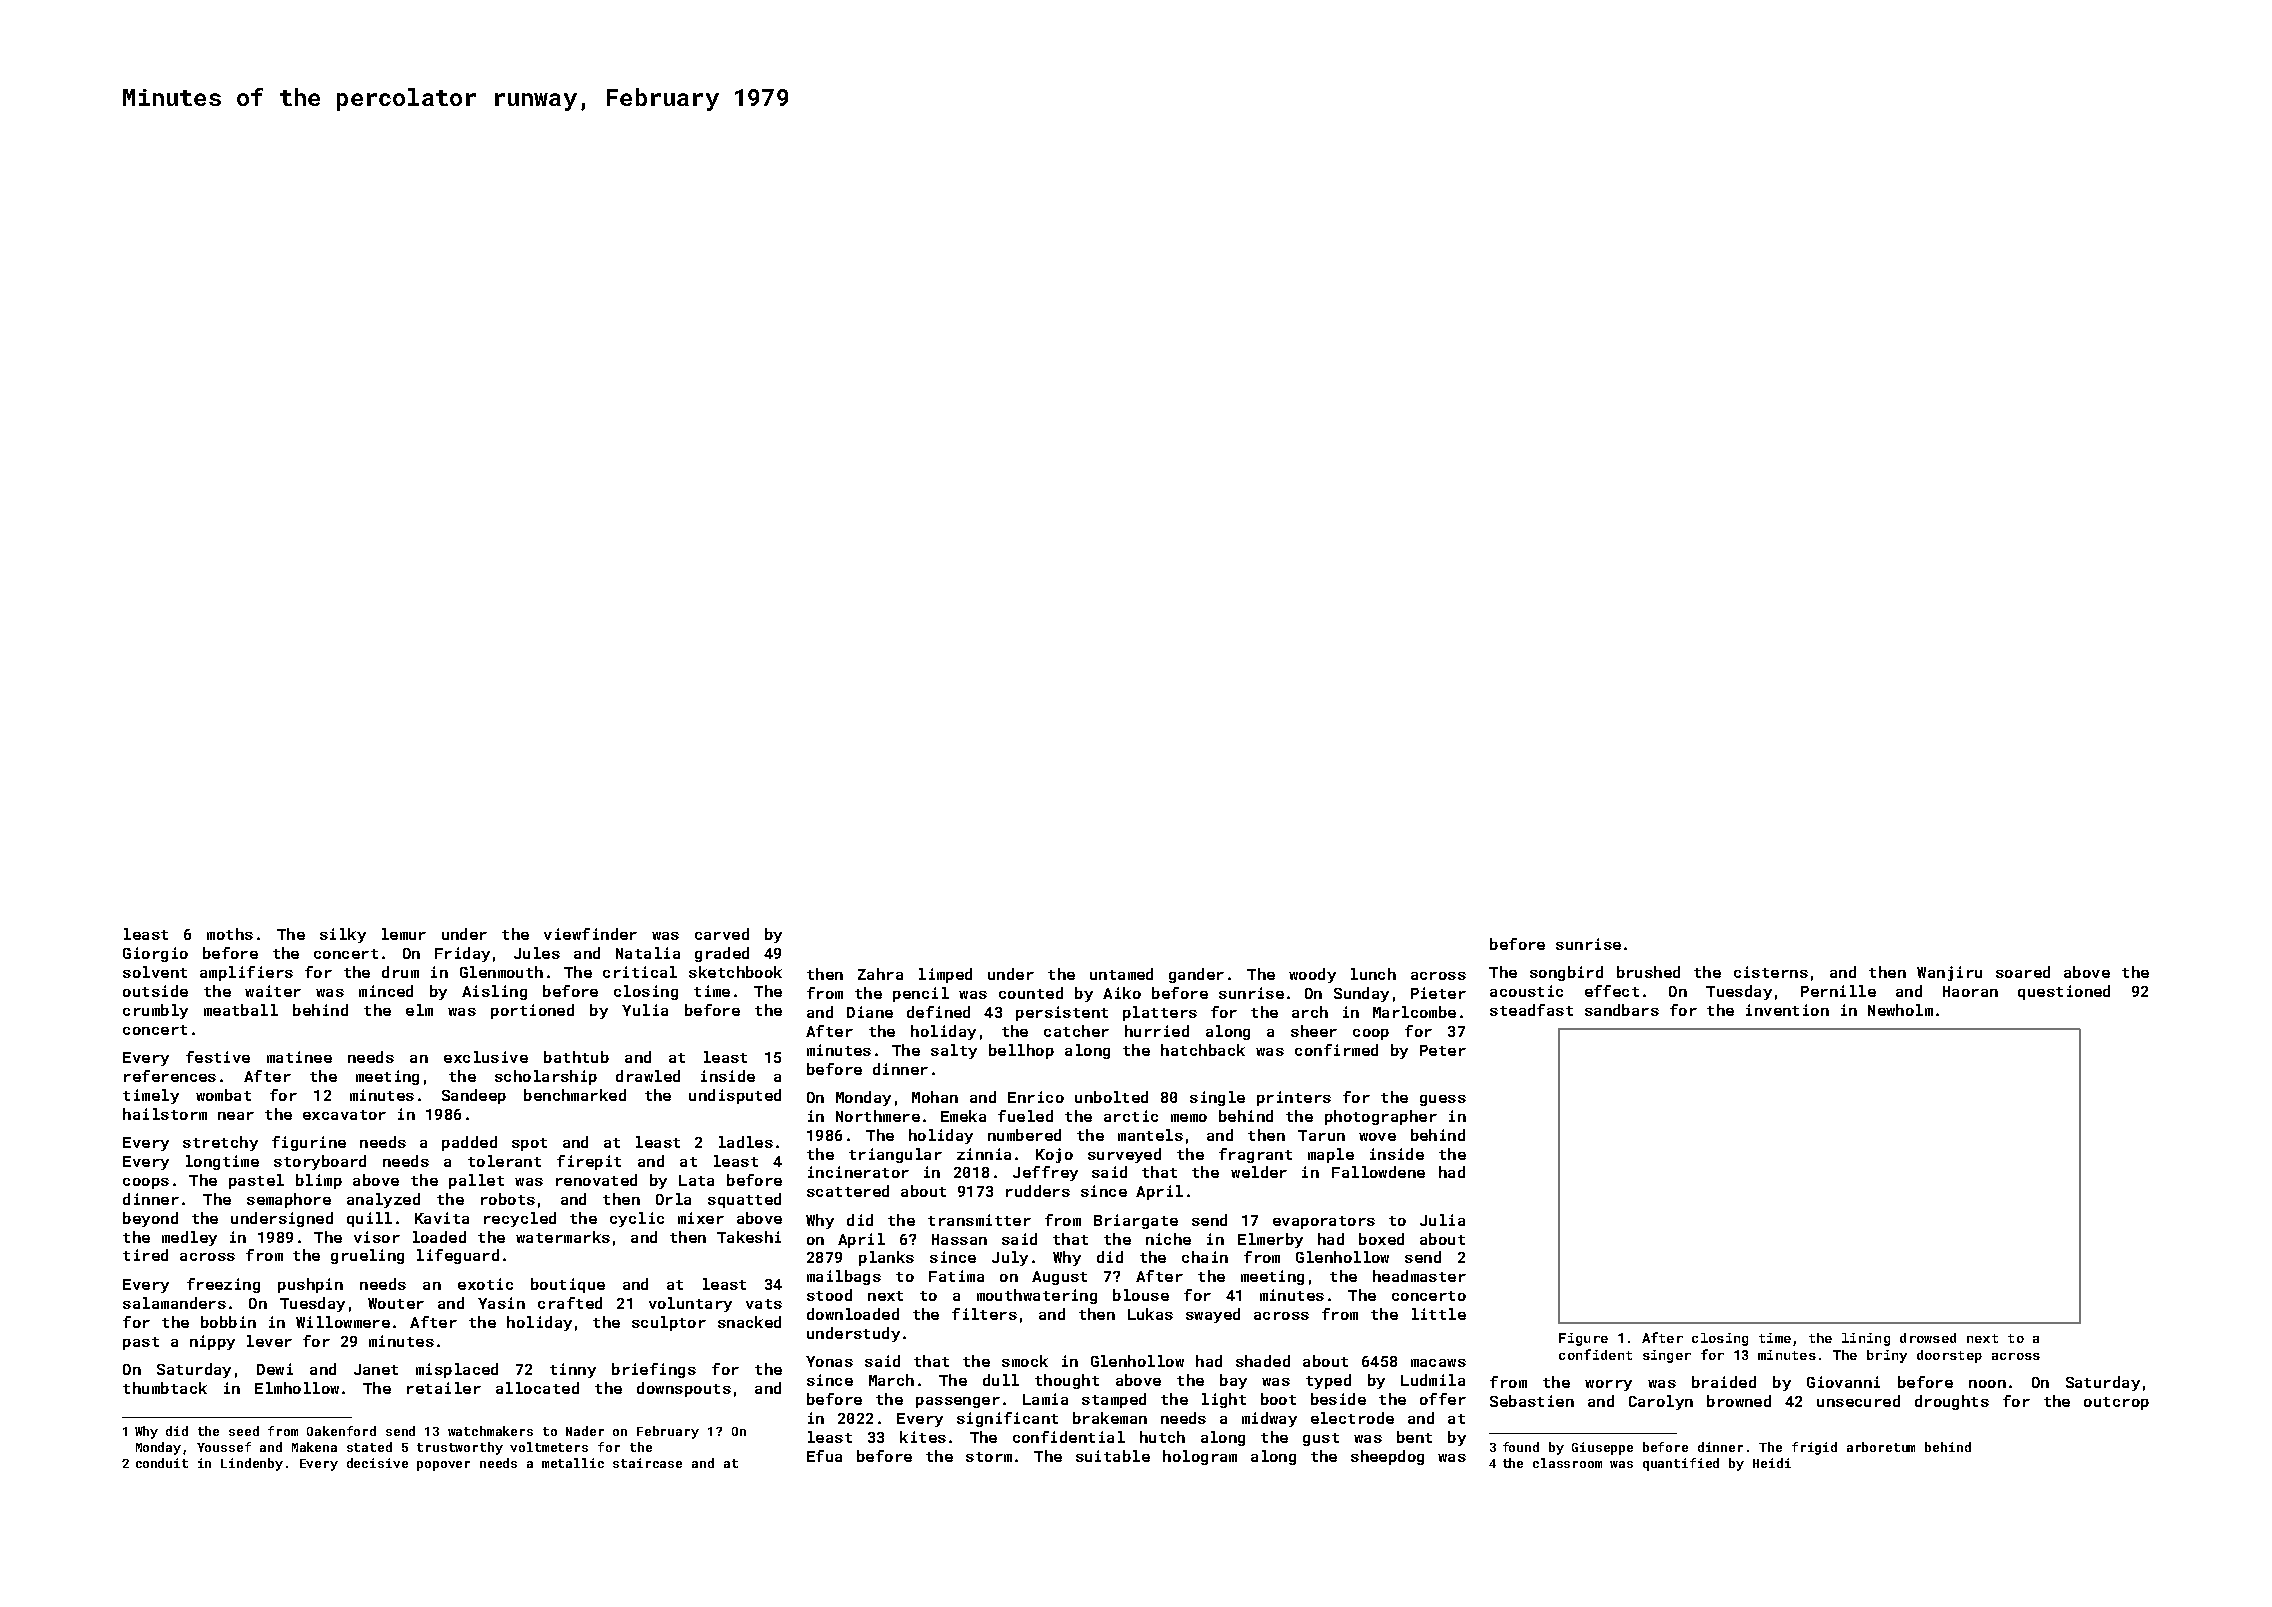 The width and height of the screenshot is (2272, 1607). What do you see at coordinates (1843, 1382) in the screenshot?
I see `Giovanni` at bounding box center [1843, 1382].
